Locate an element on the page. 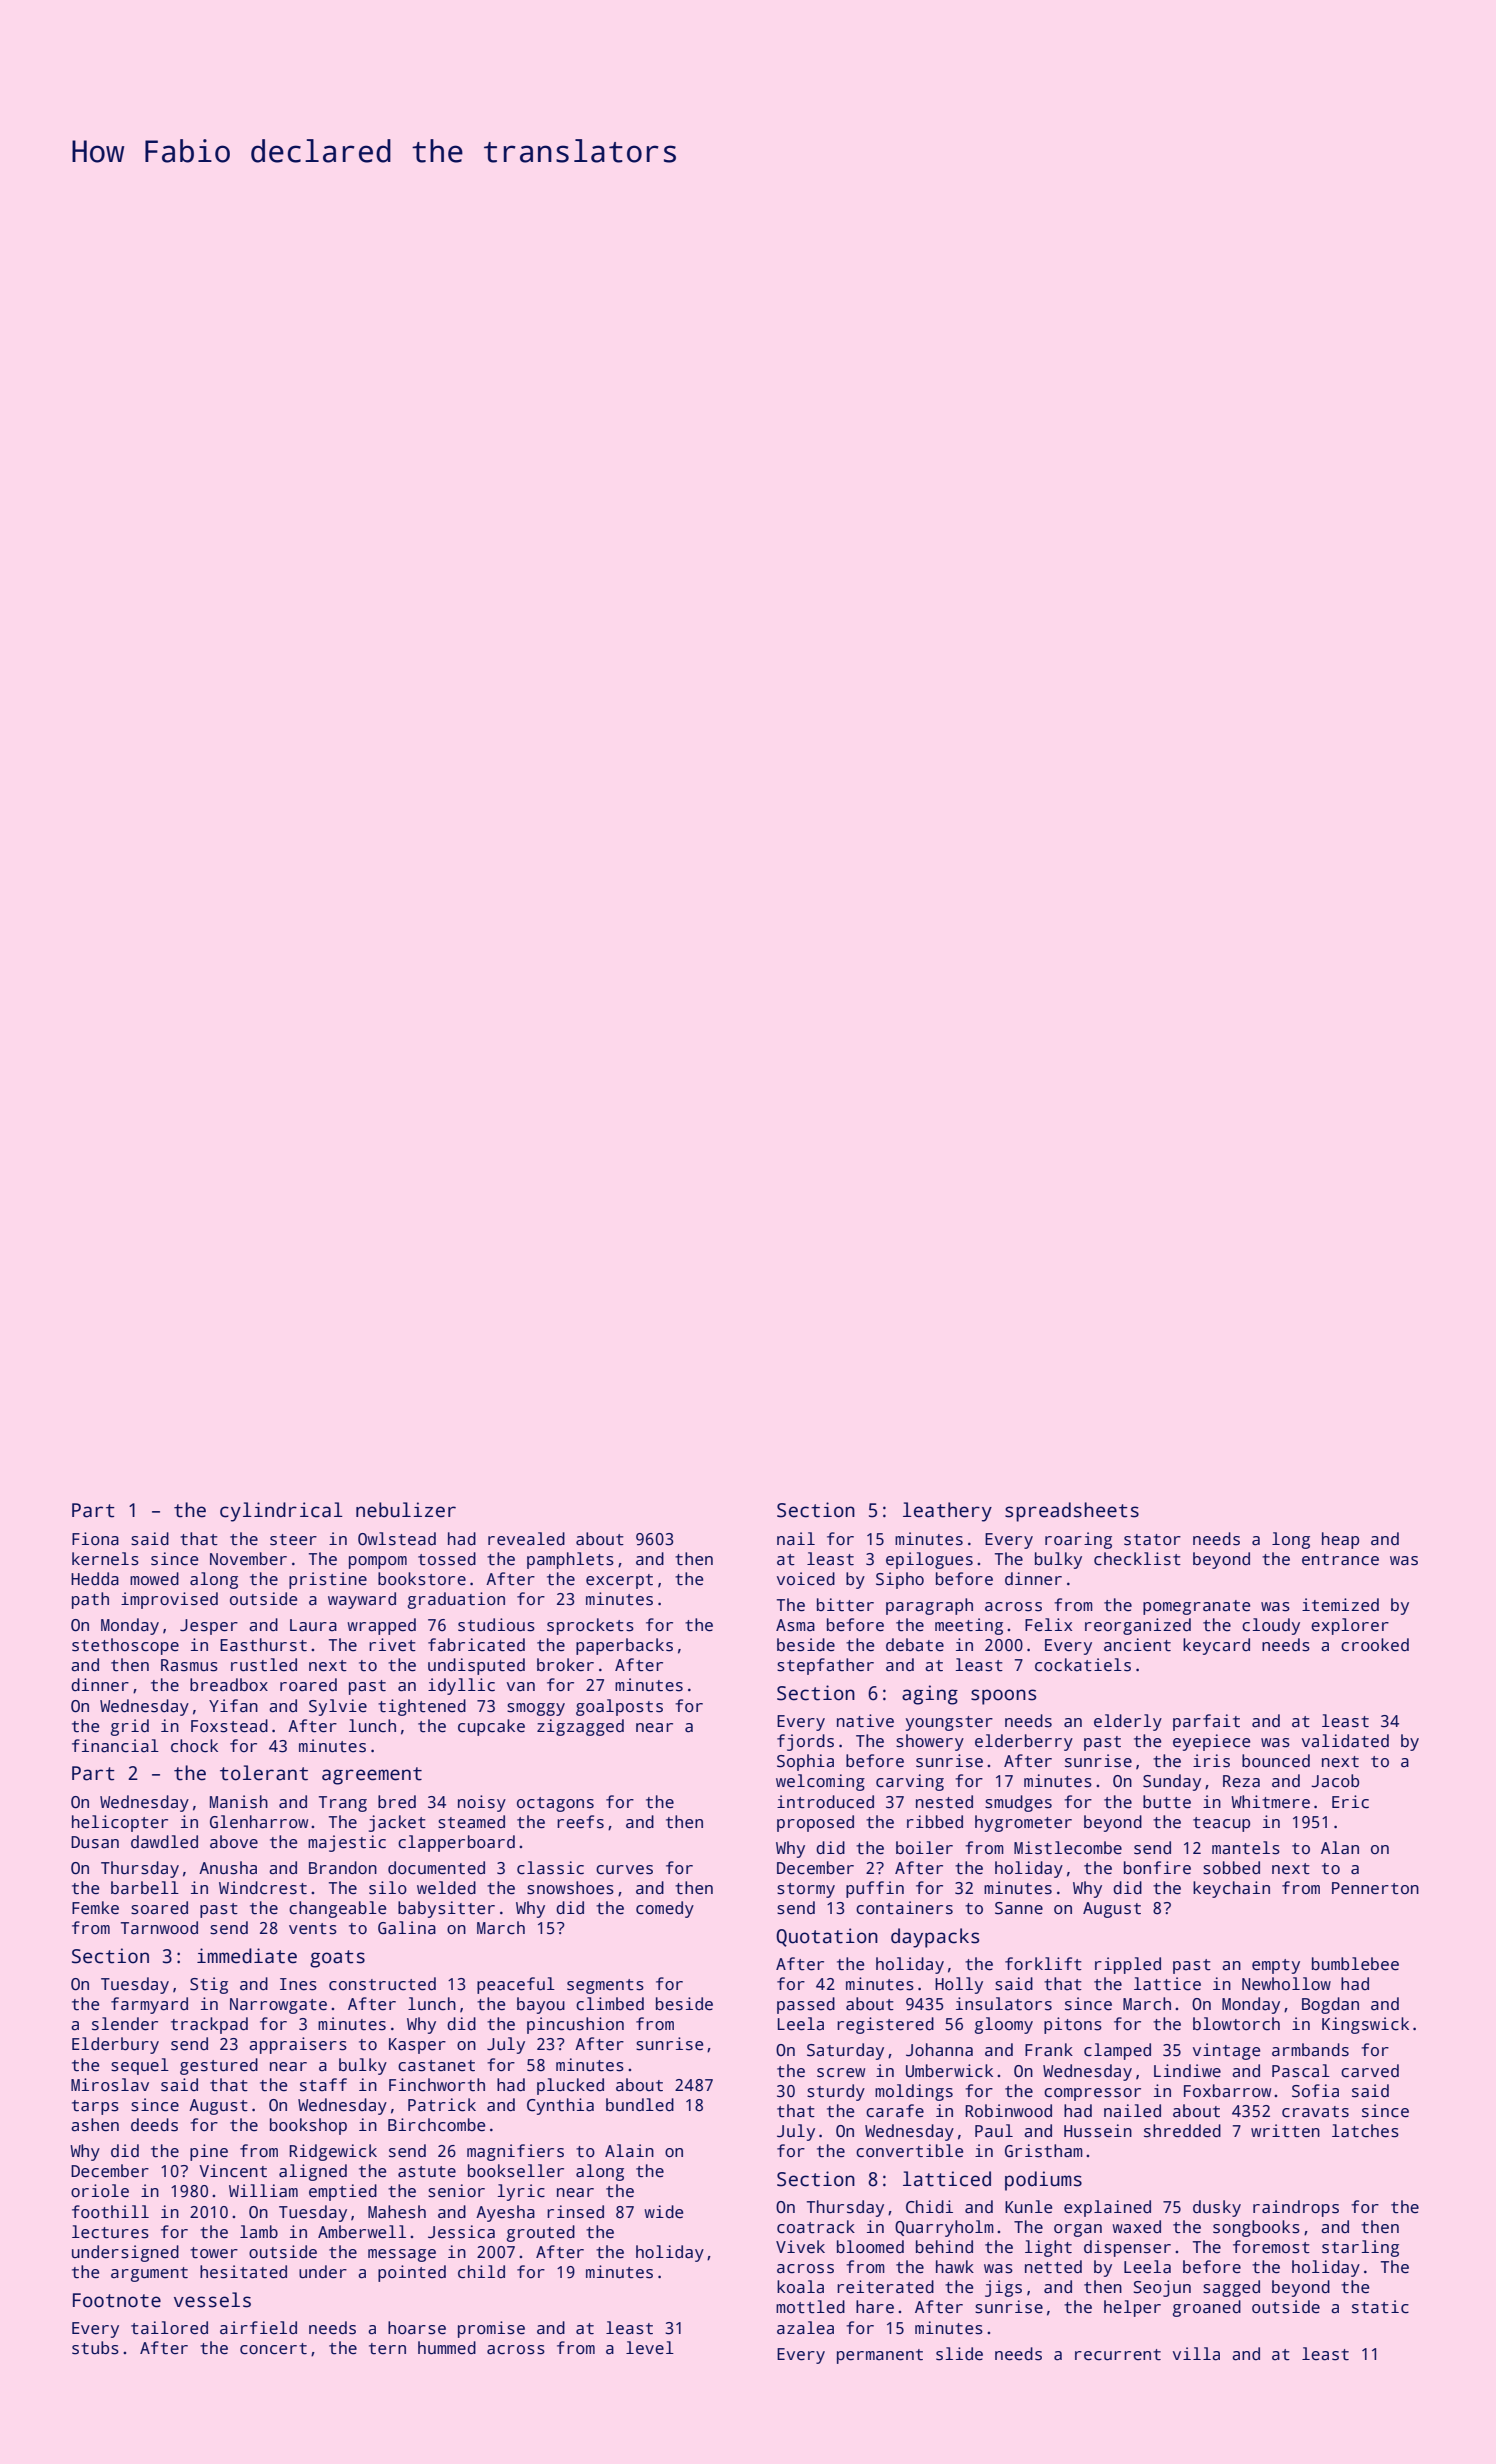  static is located at coordinates (1380, 2307).
